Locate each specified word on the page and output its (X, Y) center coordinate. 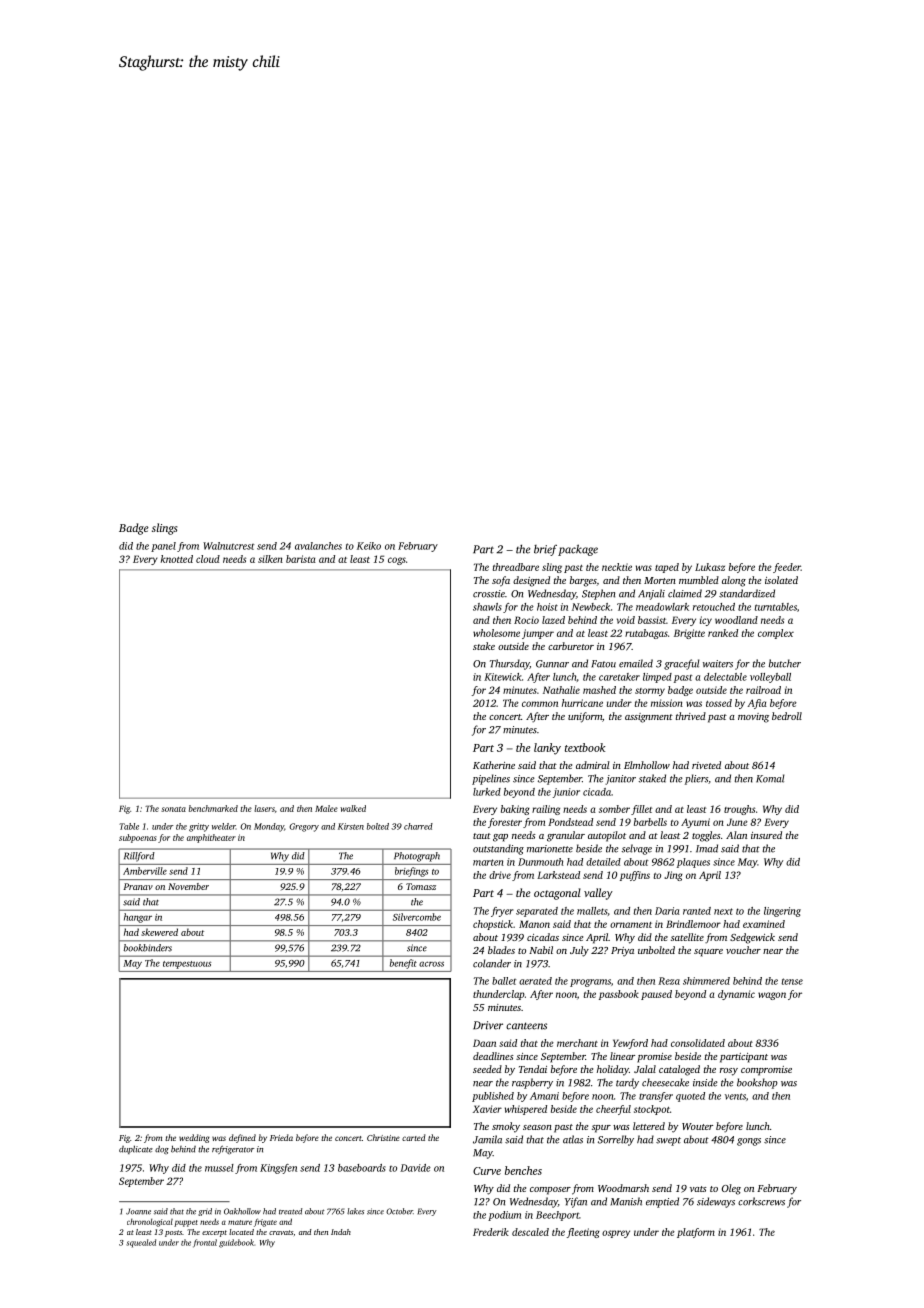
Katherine (494, 765)
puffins (635, 876)
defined (242, 1138)
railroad (763, 690)
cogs (397, 561)
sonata (173, 809)
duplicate (136, 1149)
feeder (787, 568)
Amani (544, 1096)
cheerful (613, 1110)
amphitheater (211, 838)
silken (270, 559)
